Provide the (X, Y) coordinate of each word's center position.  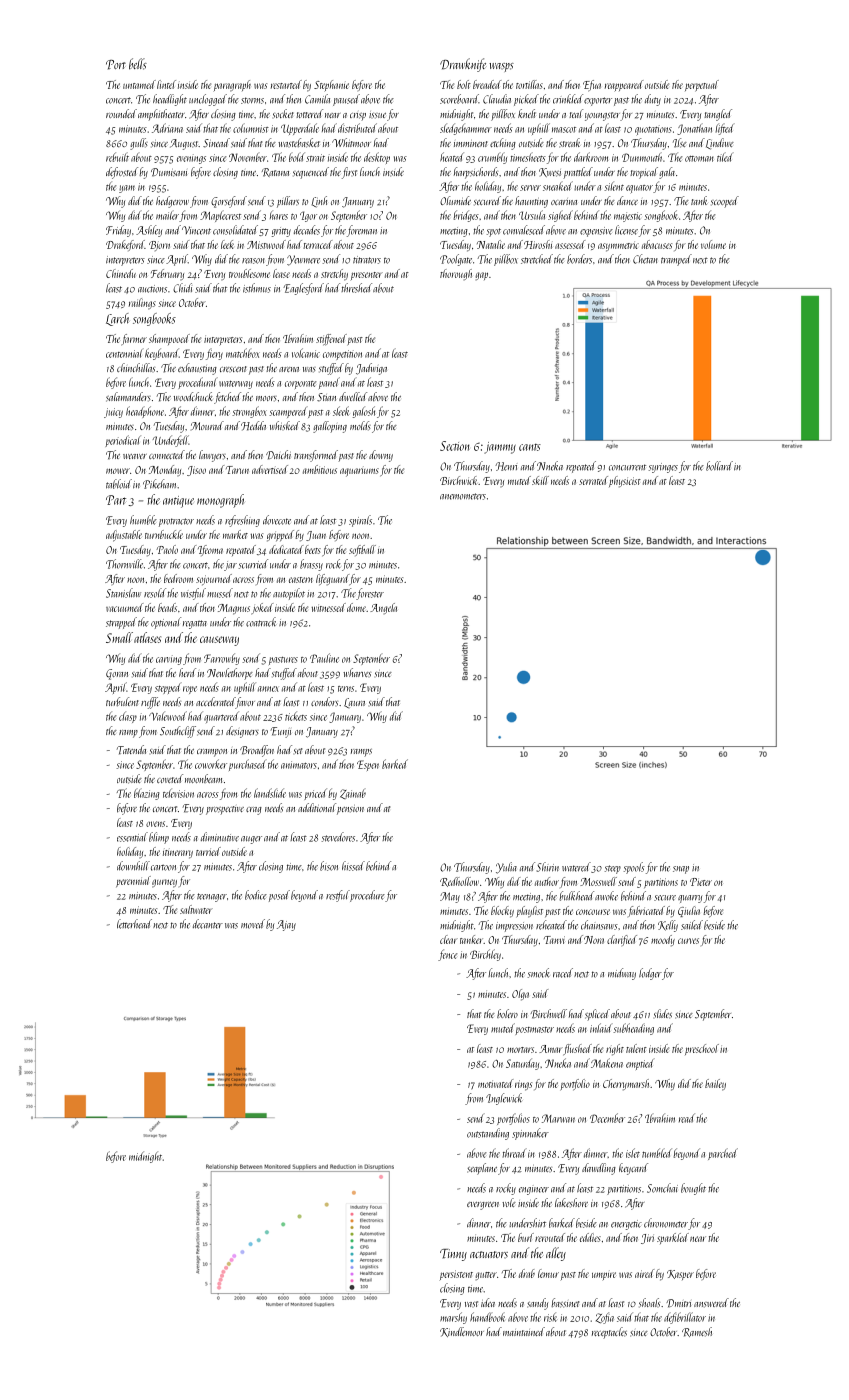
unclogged (208, 100)
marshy (453, 1318)
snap (681, 870)
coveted (170, 778)
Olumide (455, 200)
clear (449, 939)
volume (713, 244)
